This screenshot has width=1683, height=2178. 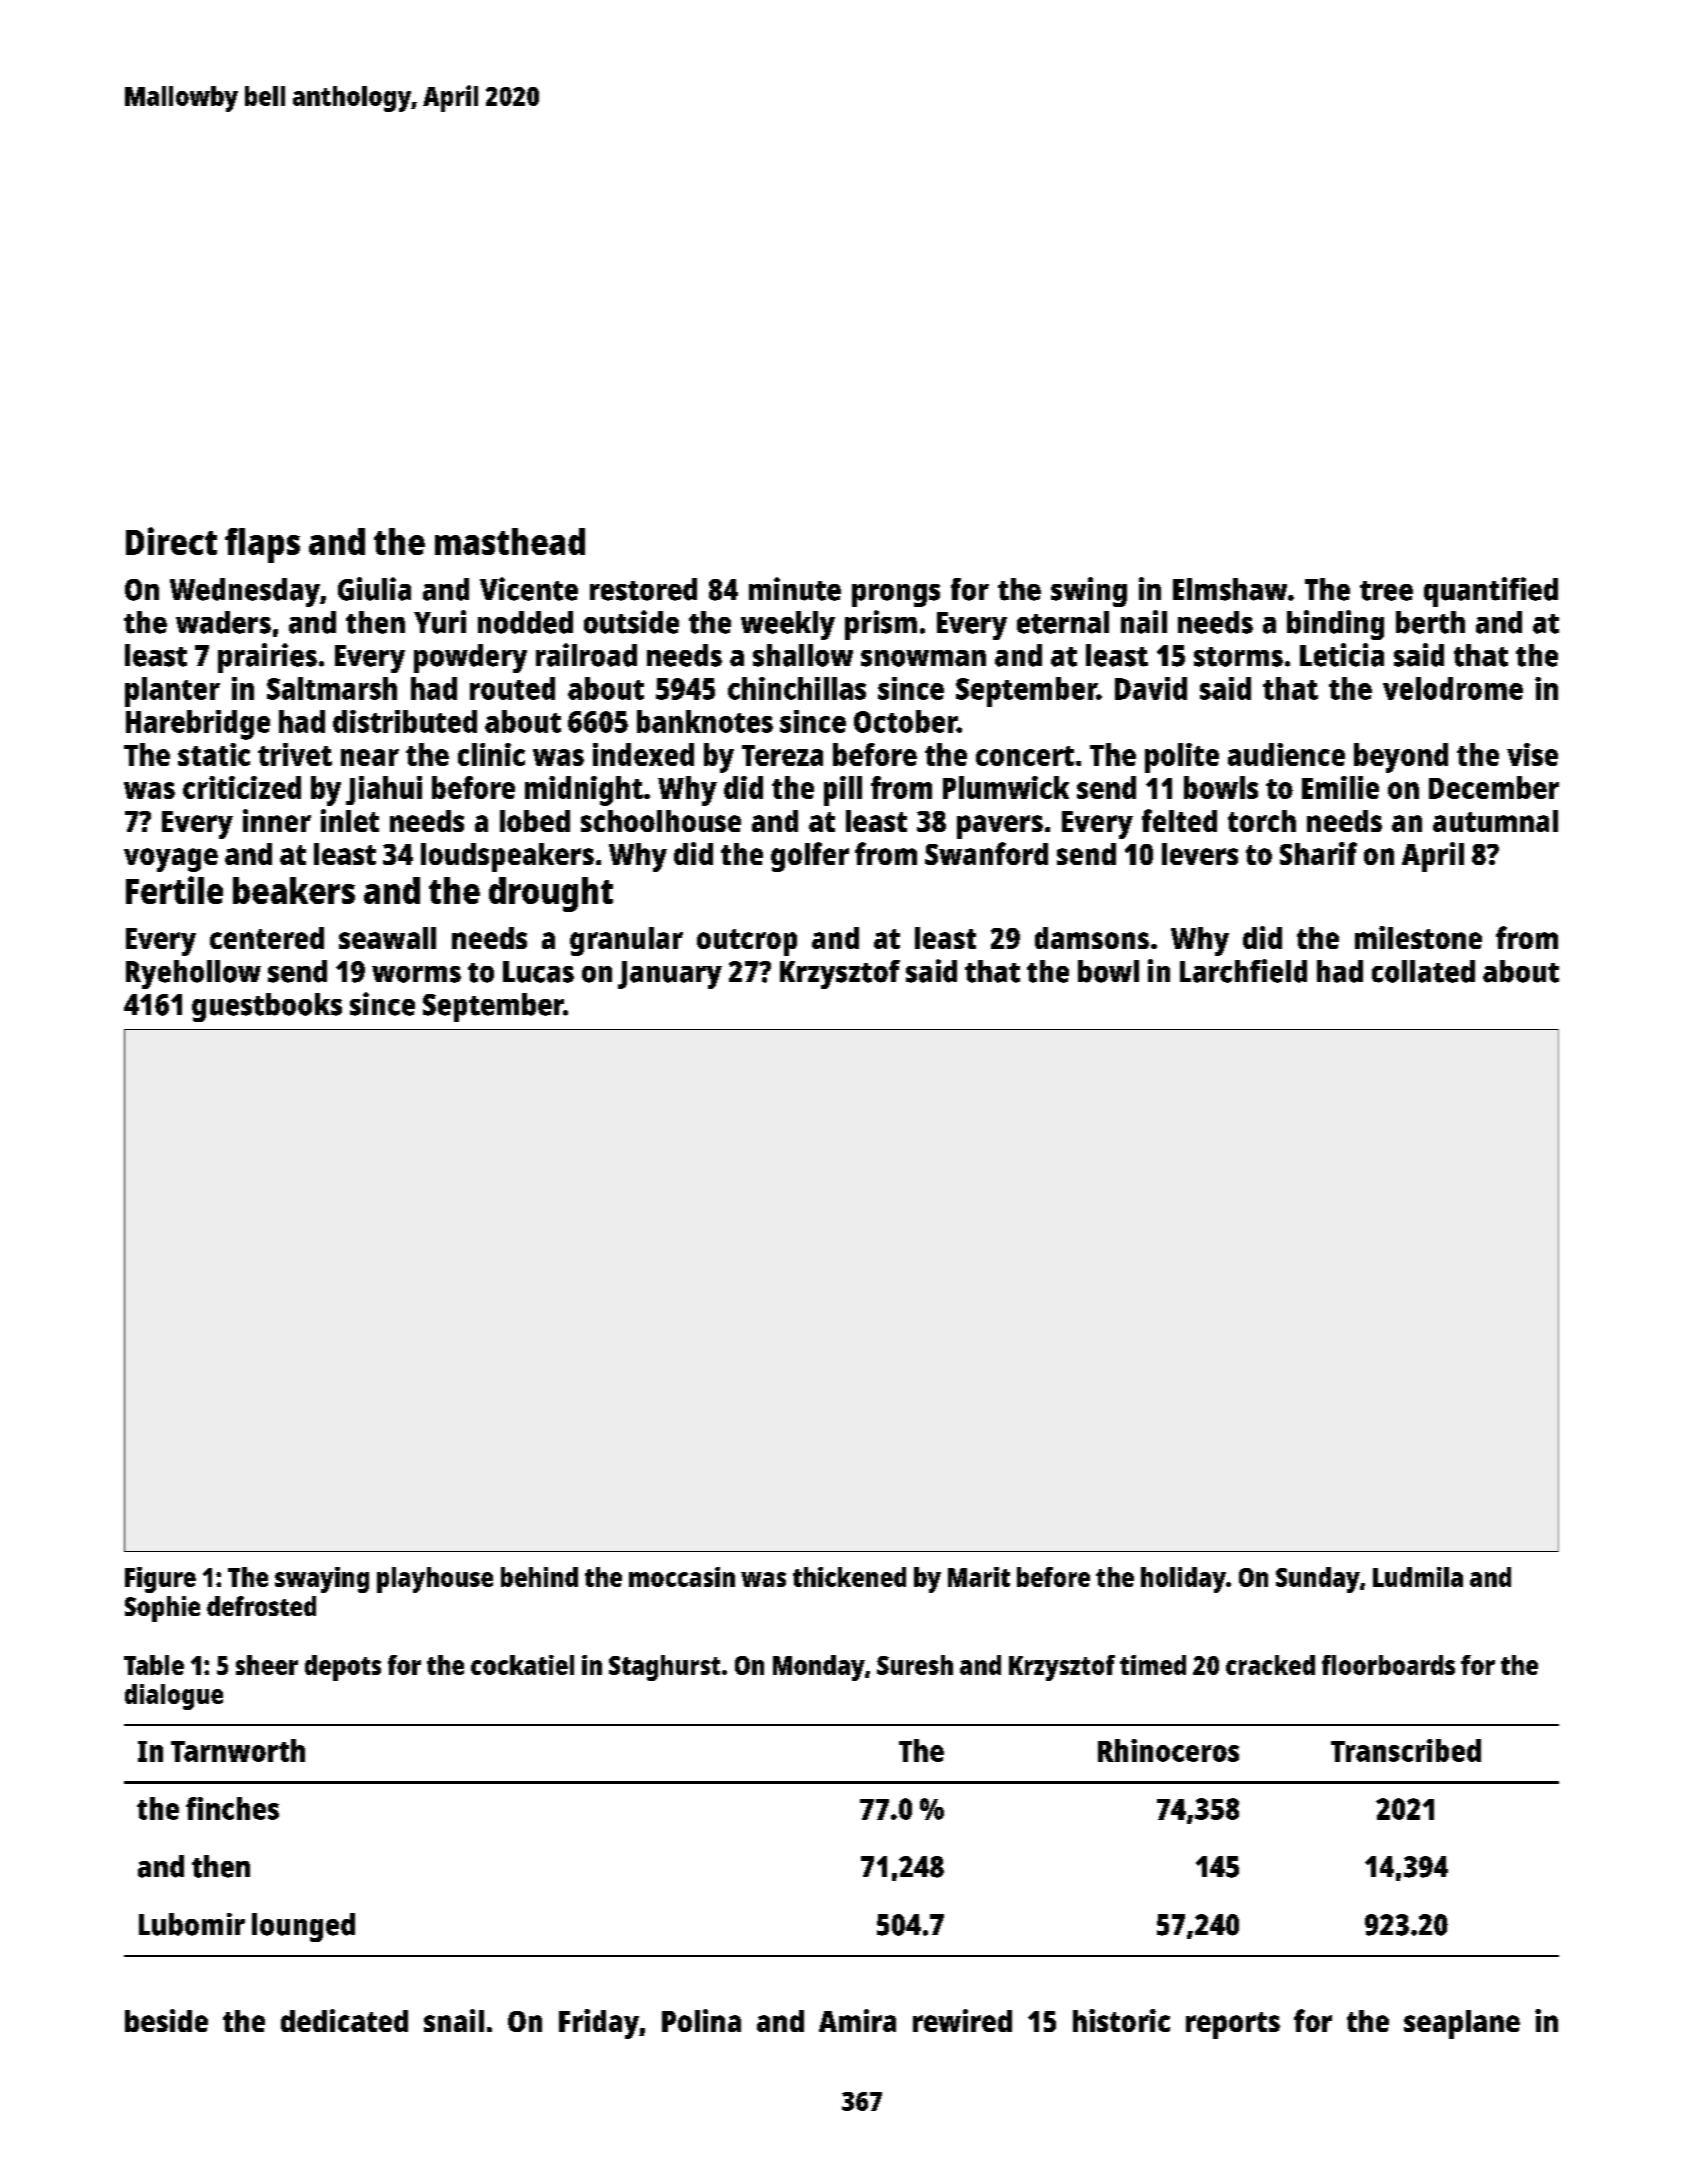 What do you see at coordinates (962, 2020) in the screenshot?
I see `rewired` at bounding box center [962, 2020].
